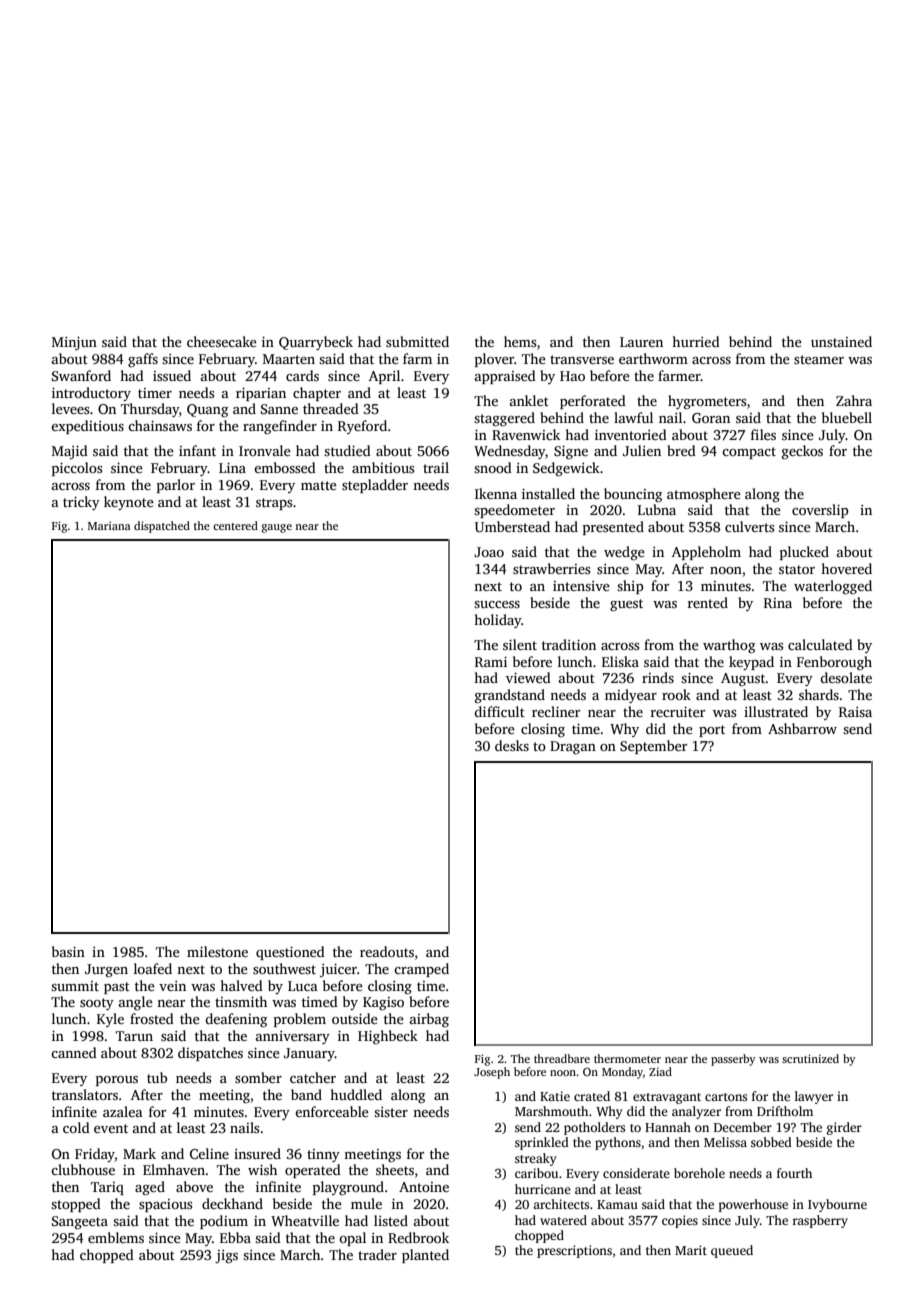 This image has width=924, height=1308. Describe the element at coordinates (109, 525) in the image. I see `Mariana` at that location.
